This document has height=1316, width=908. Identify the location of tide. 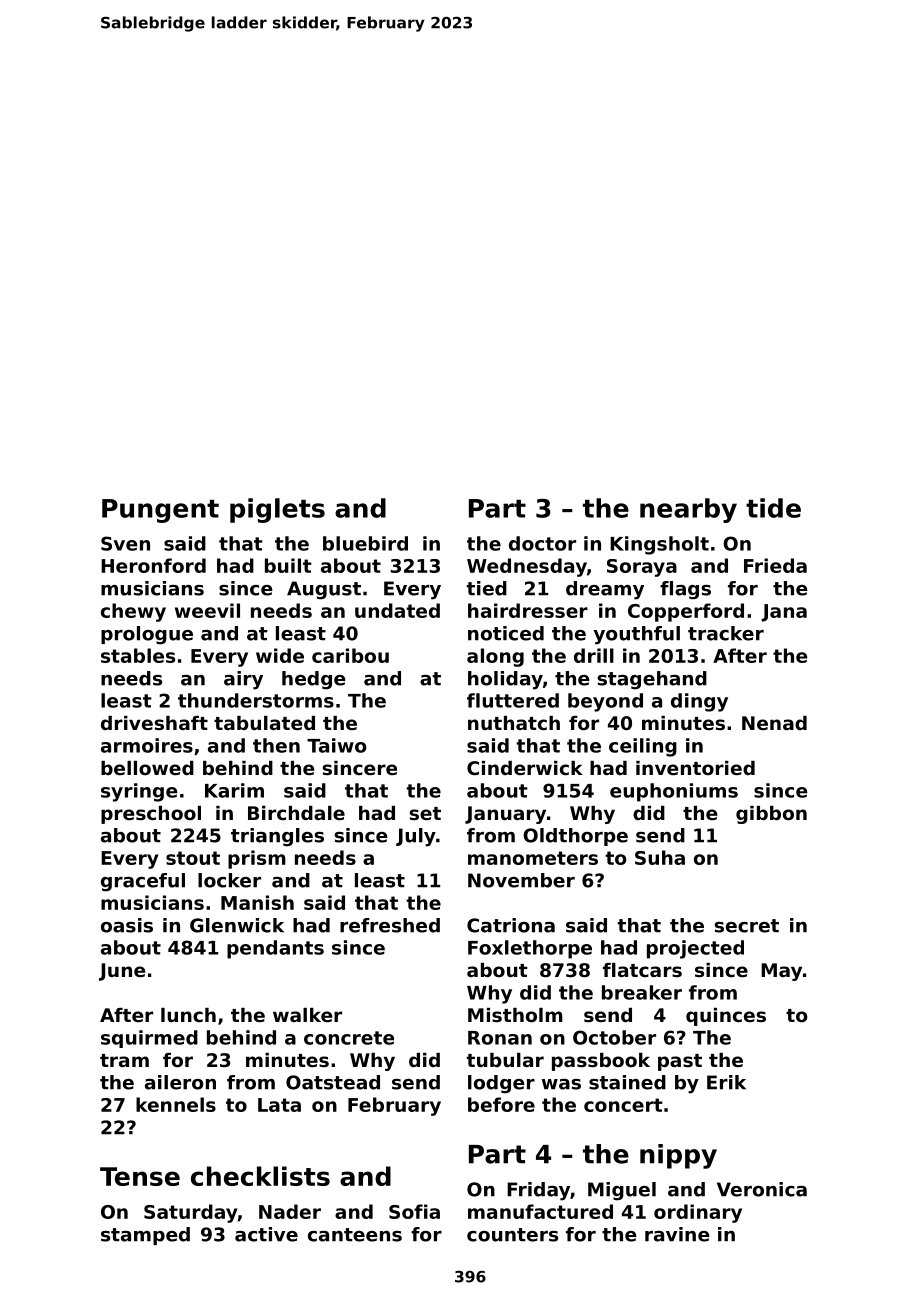
(773, 508).
